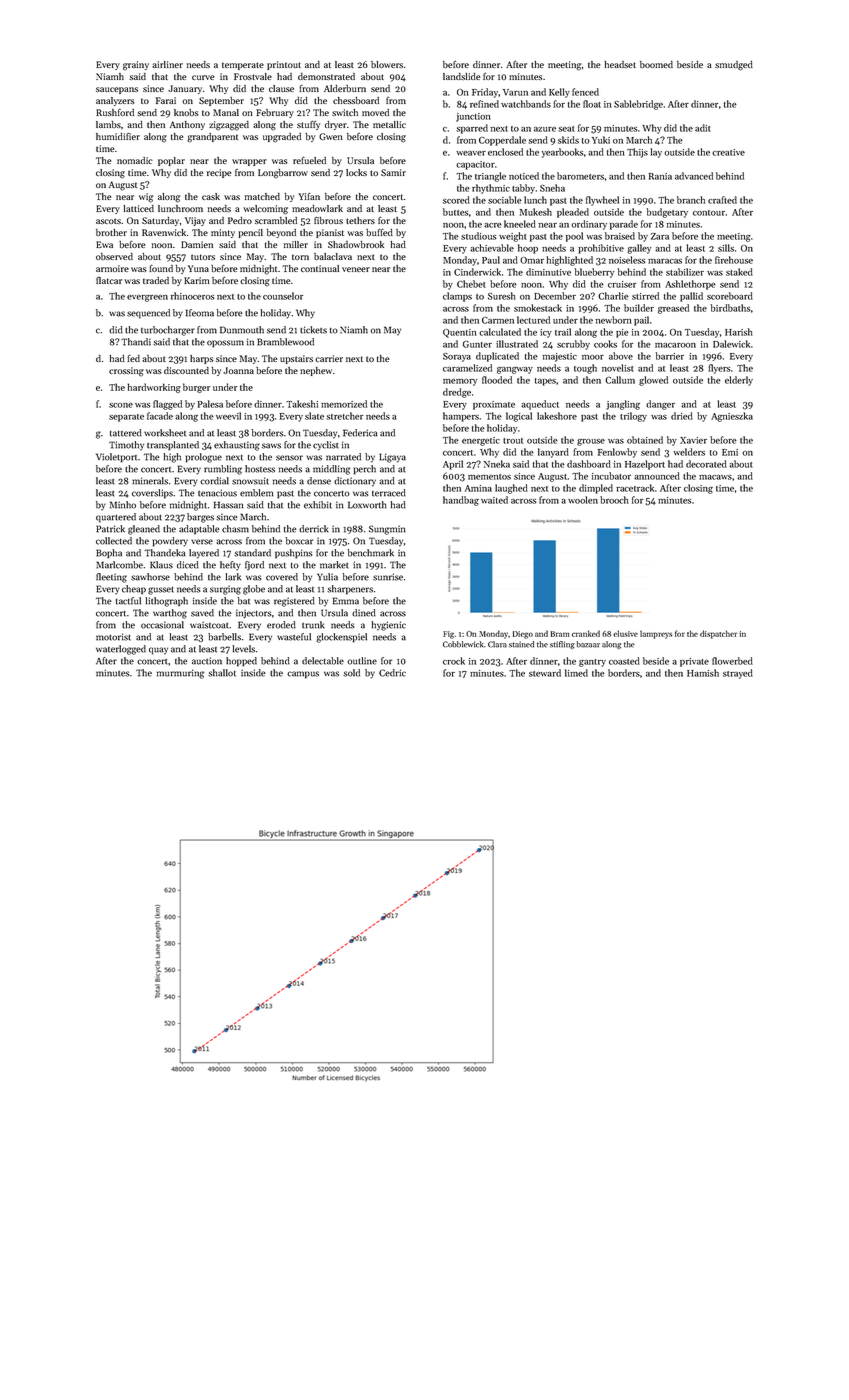  What do you see at coordinates (282, 577) in the page?
I see `covered` at bounding box center [282, 577].
